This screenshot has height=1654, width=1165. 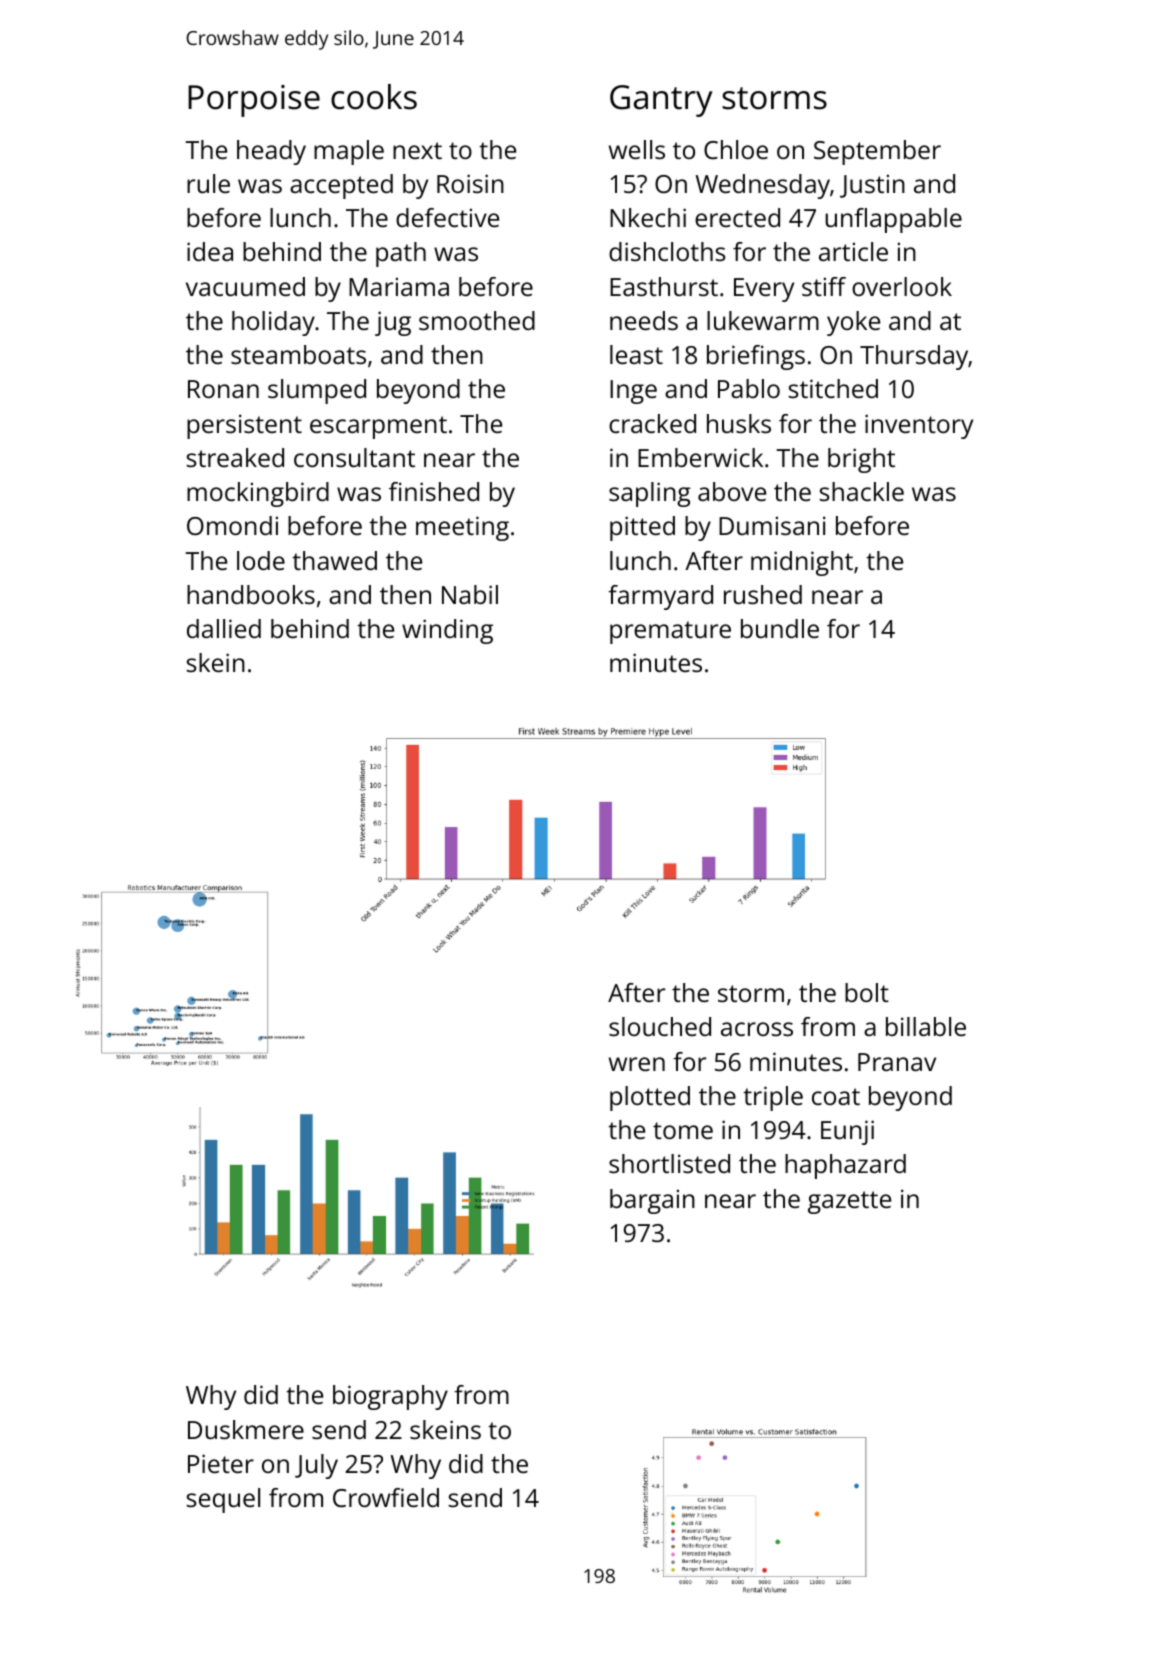 What do you see at coordinates (386, 1497) in the screenshot?
I see `Crowfield` at bounding box center [386, 1497].
